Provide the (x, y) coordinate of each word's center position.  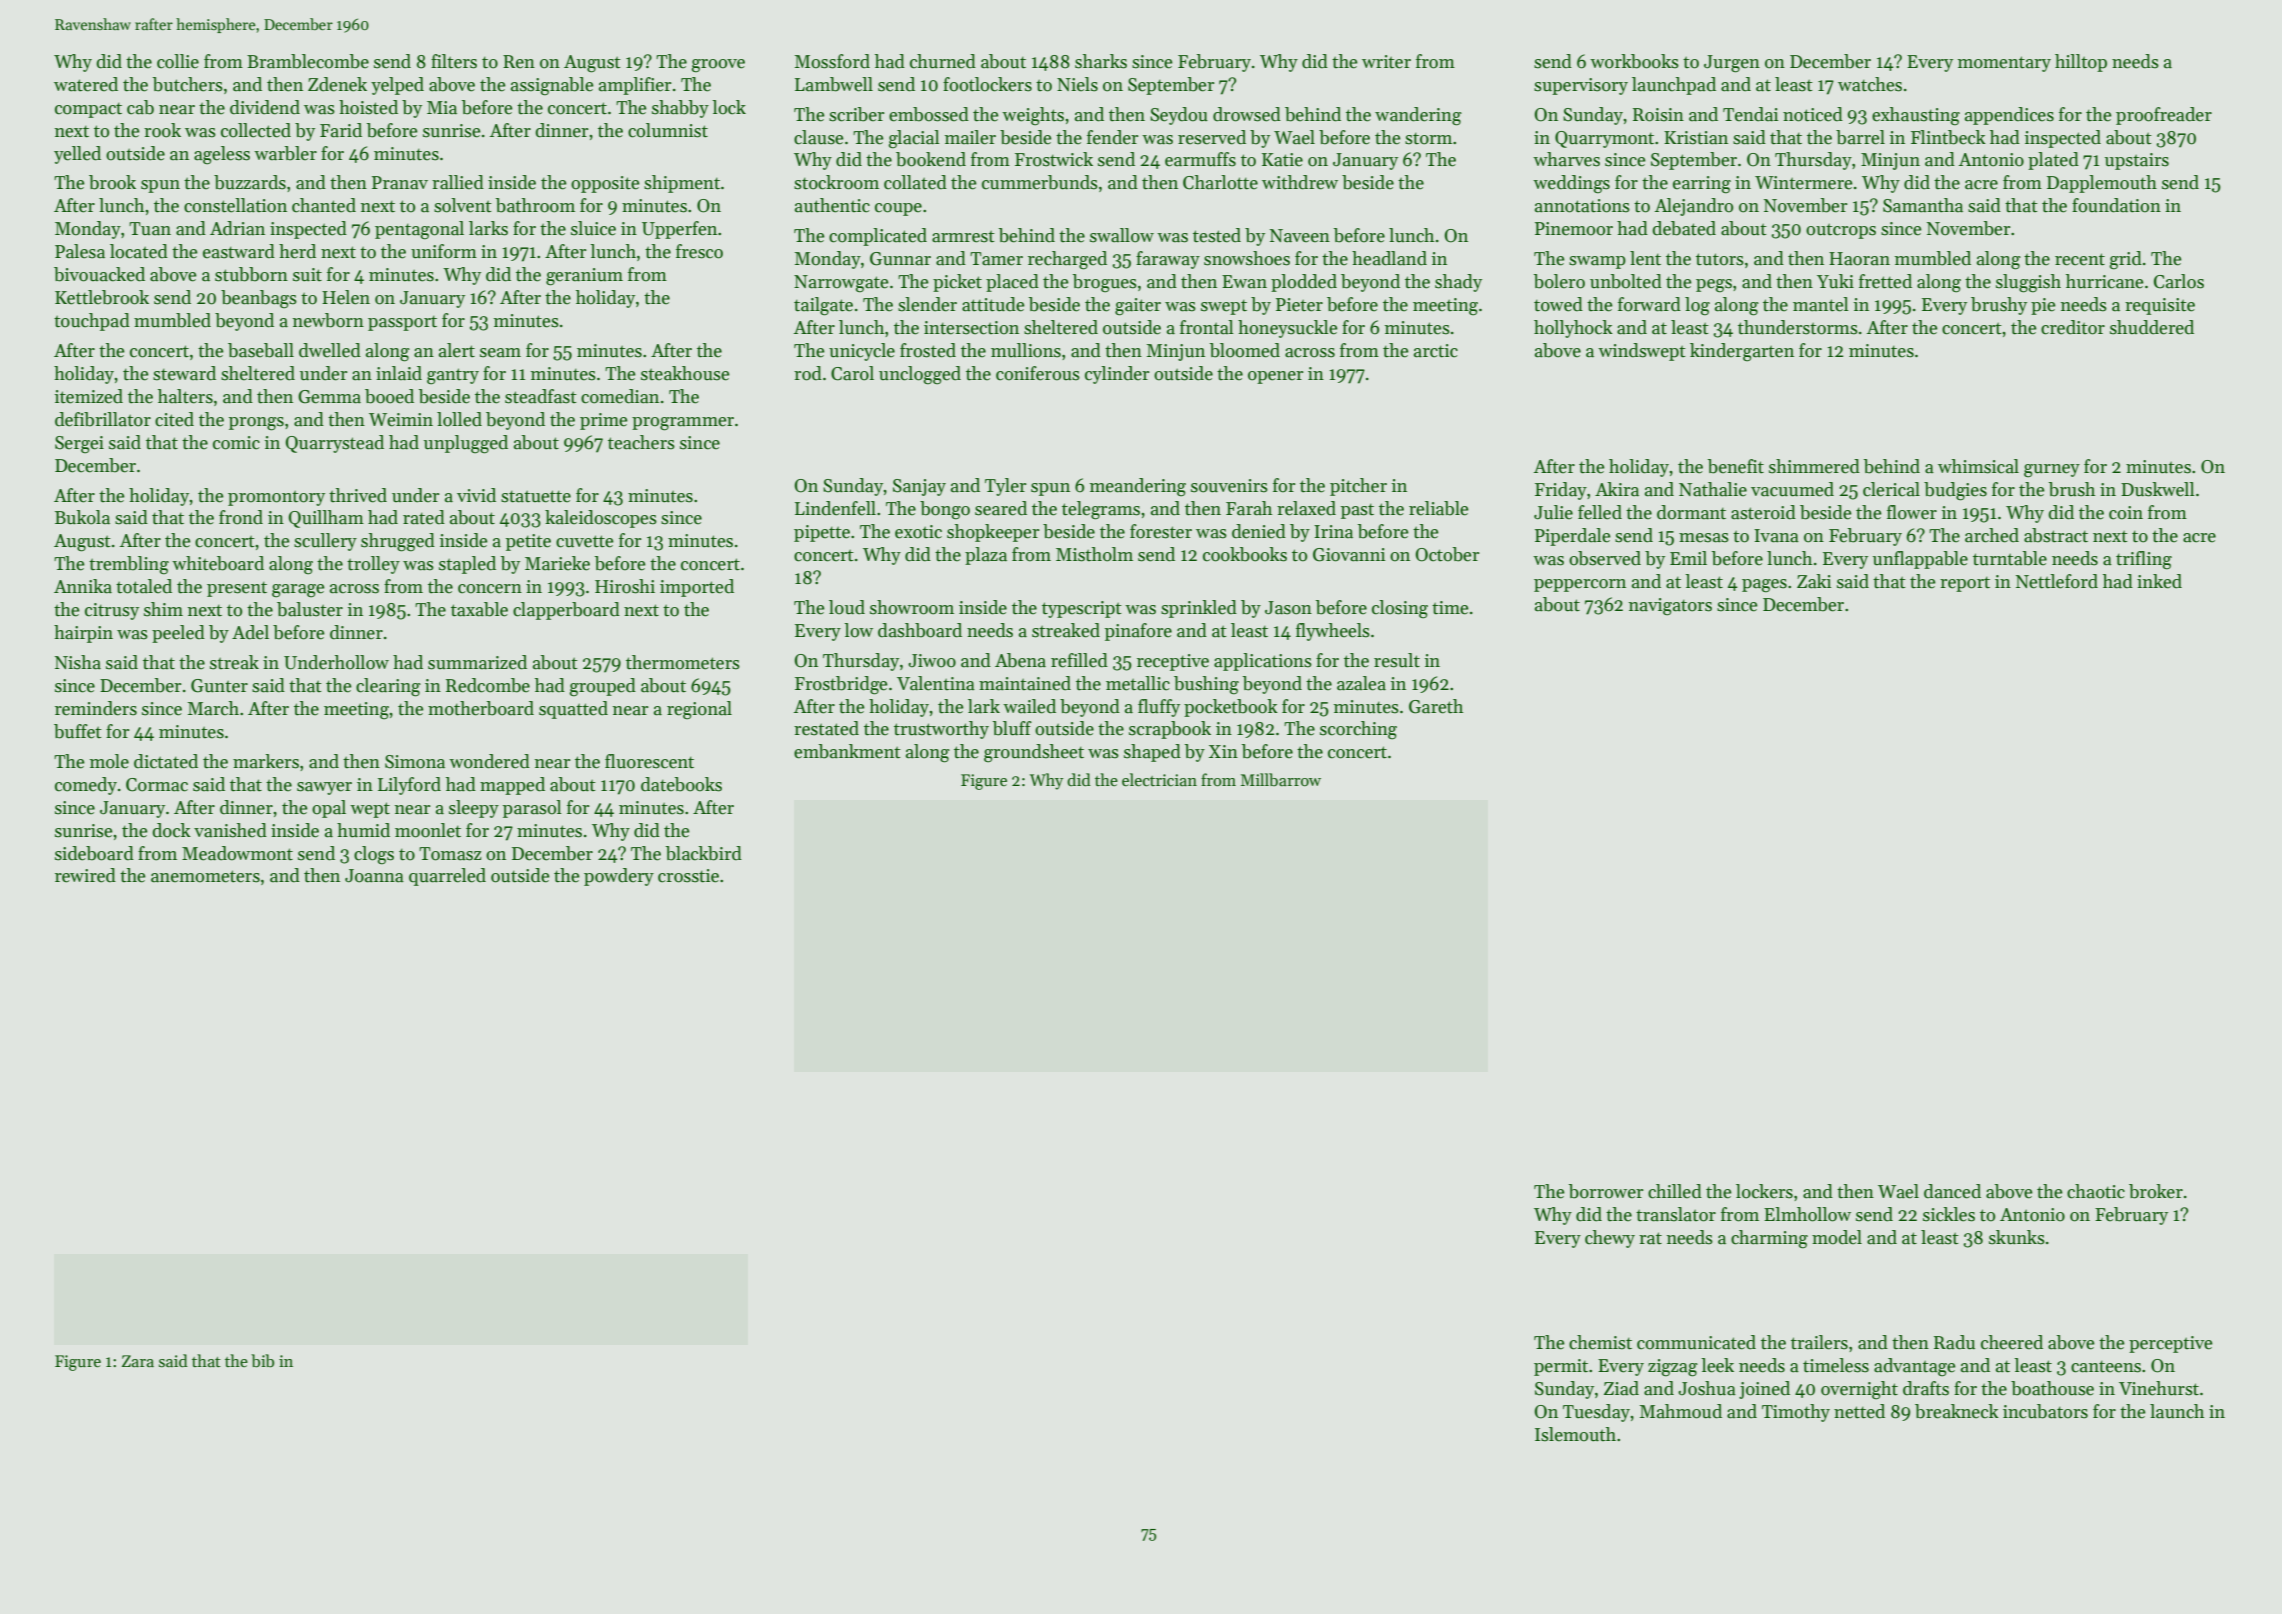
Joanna (374, 876)
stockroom (836, 182)
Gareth (1436, 706)
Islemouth (1575, 1434)
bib (262, 1361)
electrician (1159, 779)
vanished (230, 830)
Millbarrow (1281, 779)
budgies (1955, 491)
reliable (1438, 508)
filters (454, 61)
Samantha (1923, 205)
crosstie (688, 876)
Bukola (82, 517)
